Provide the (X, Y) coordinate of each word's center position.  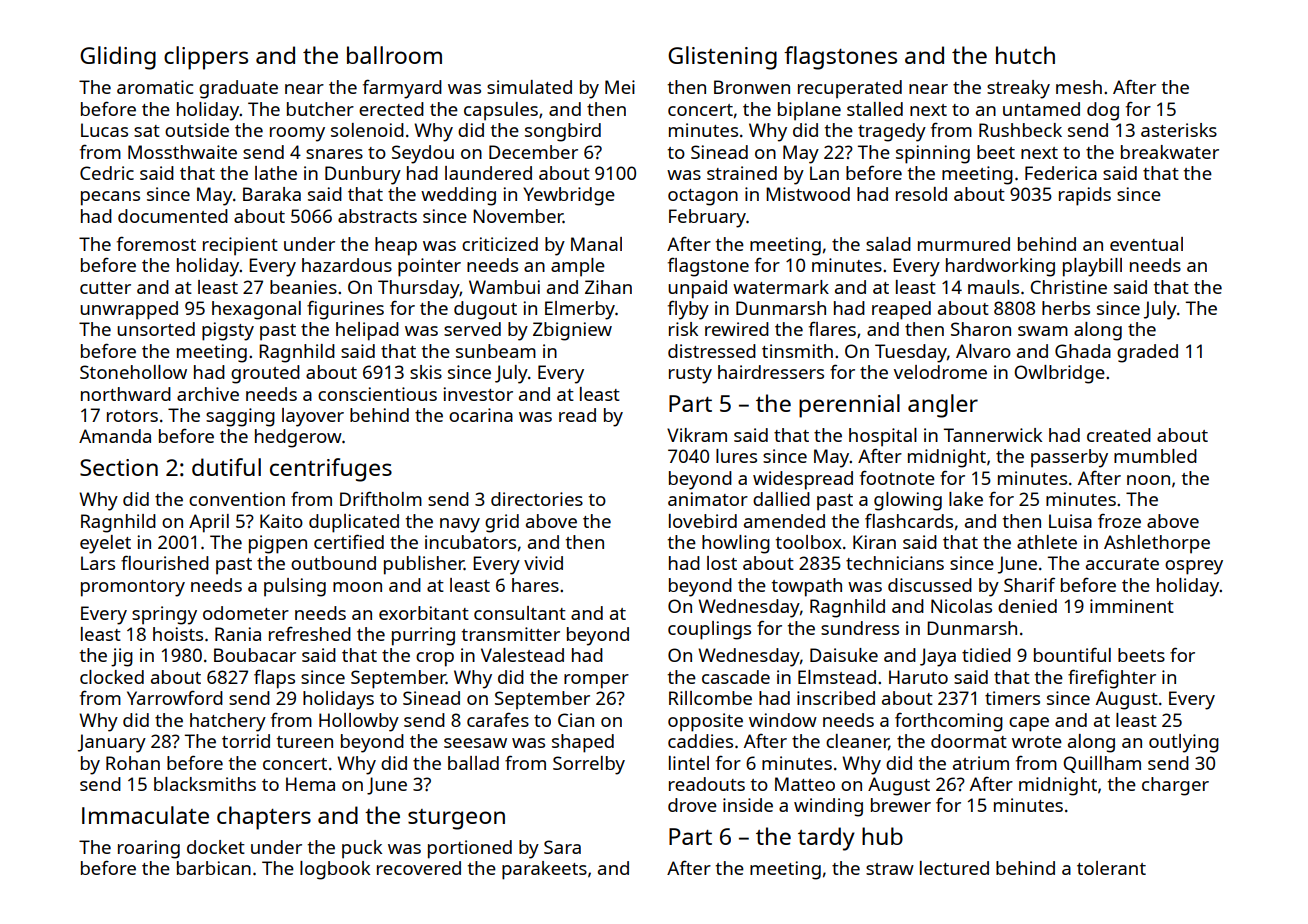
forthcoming (949, 722)
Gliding (118, 58)
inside (748, 805)
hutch (1025, 55)
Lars (98, 563)
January (112, 743)
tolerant (1111, 868)
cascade (736, 677)
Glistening (722, 58)
